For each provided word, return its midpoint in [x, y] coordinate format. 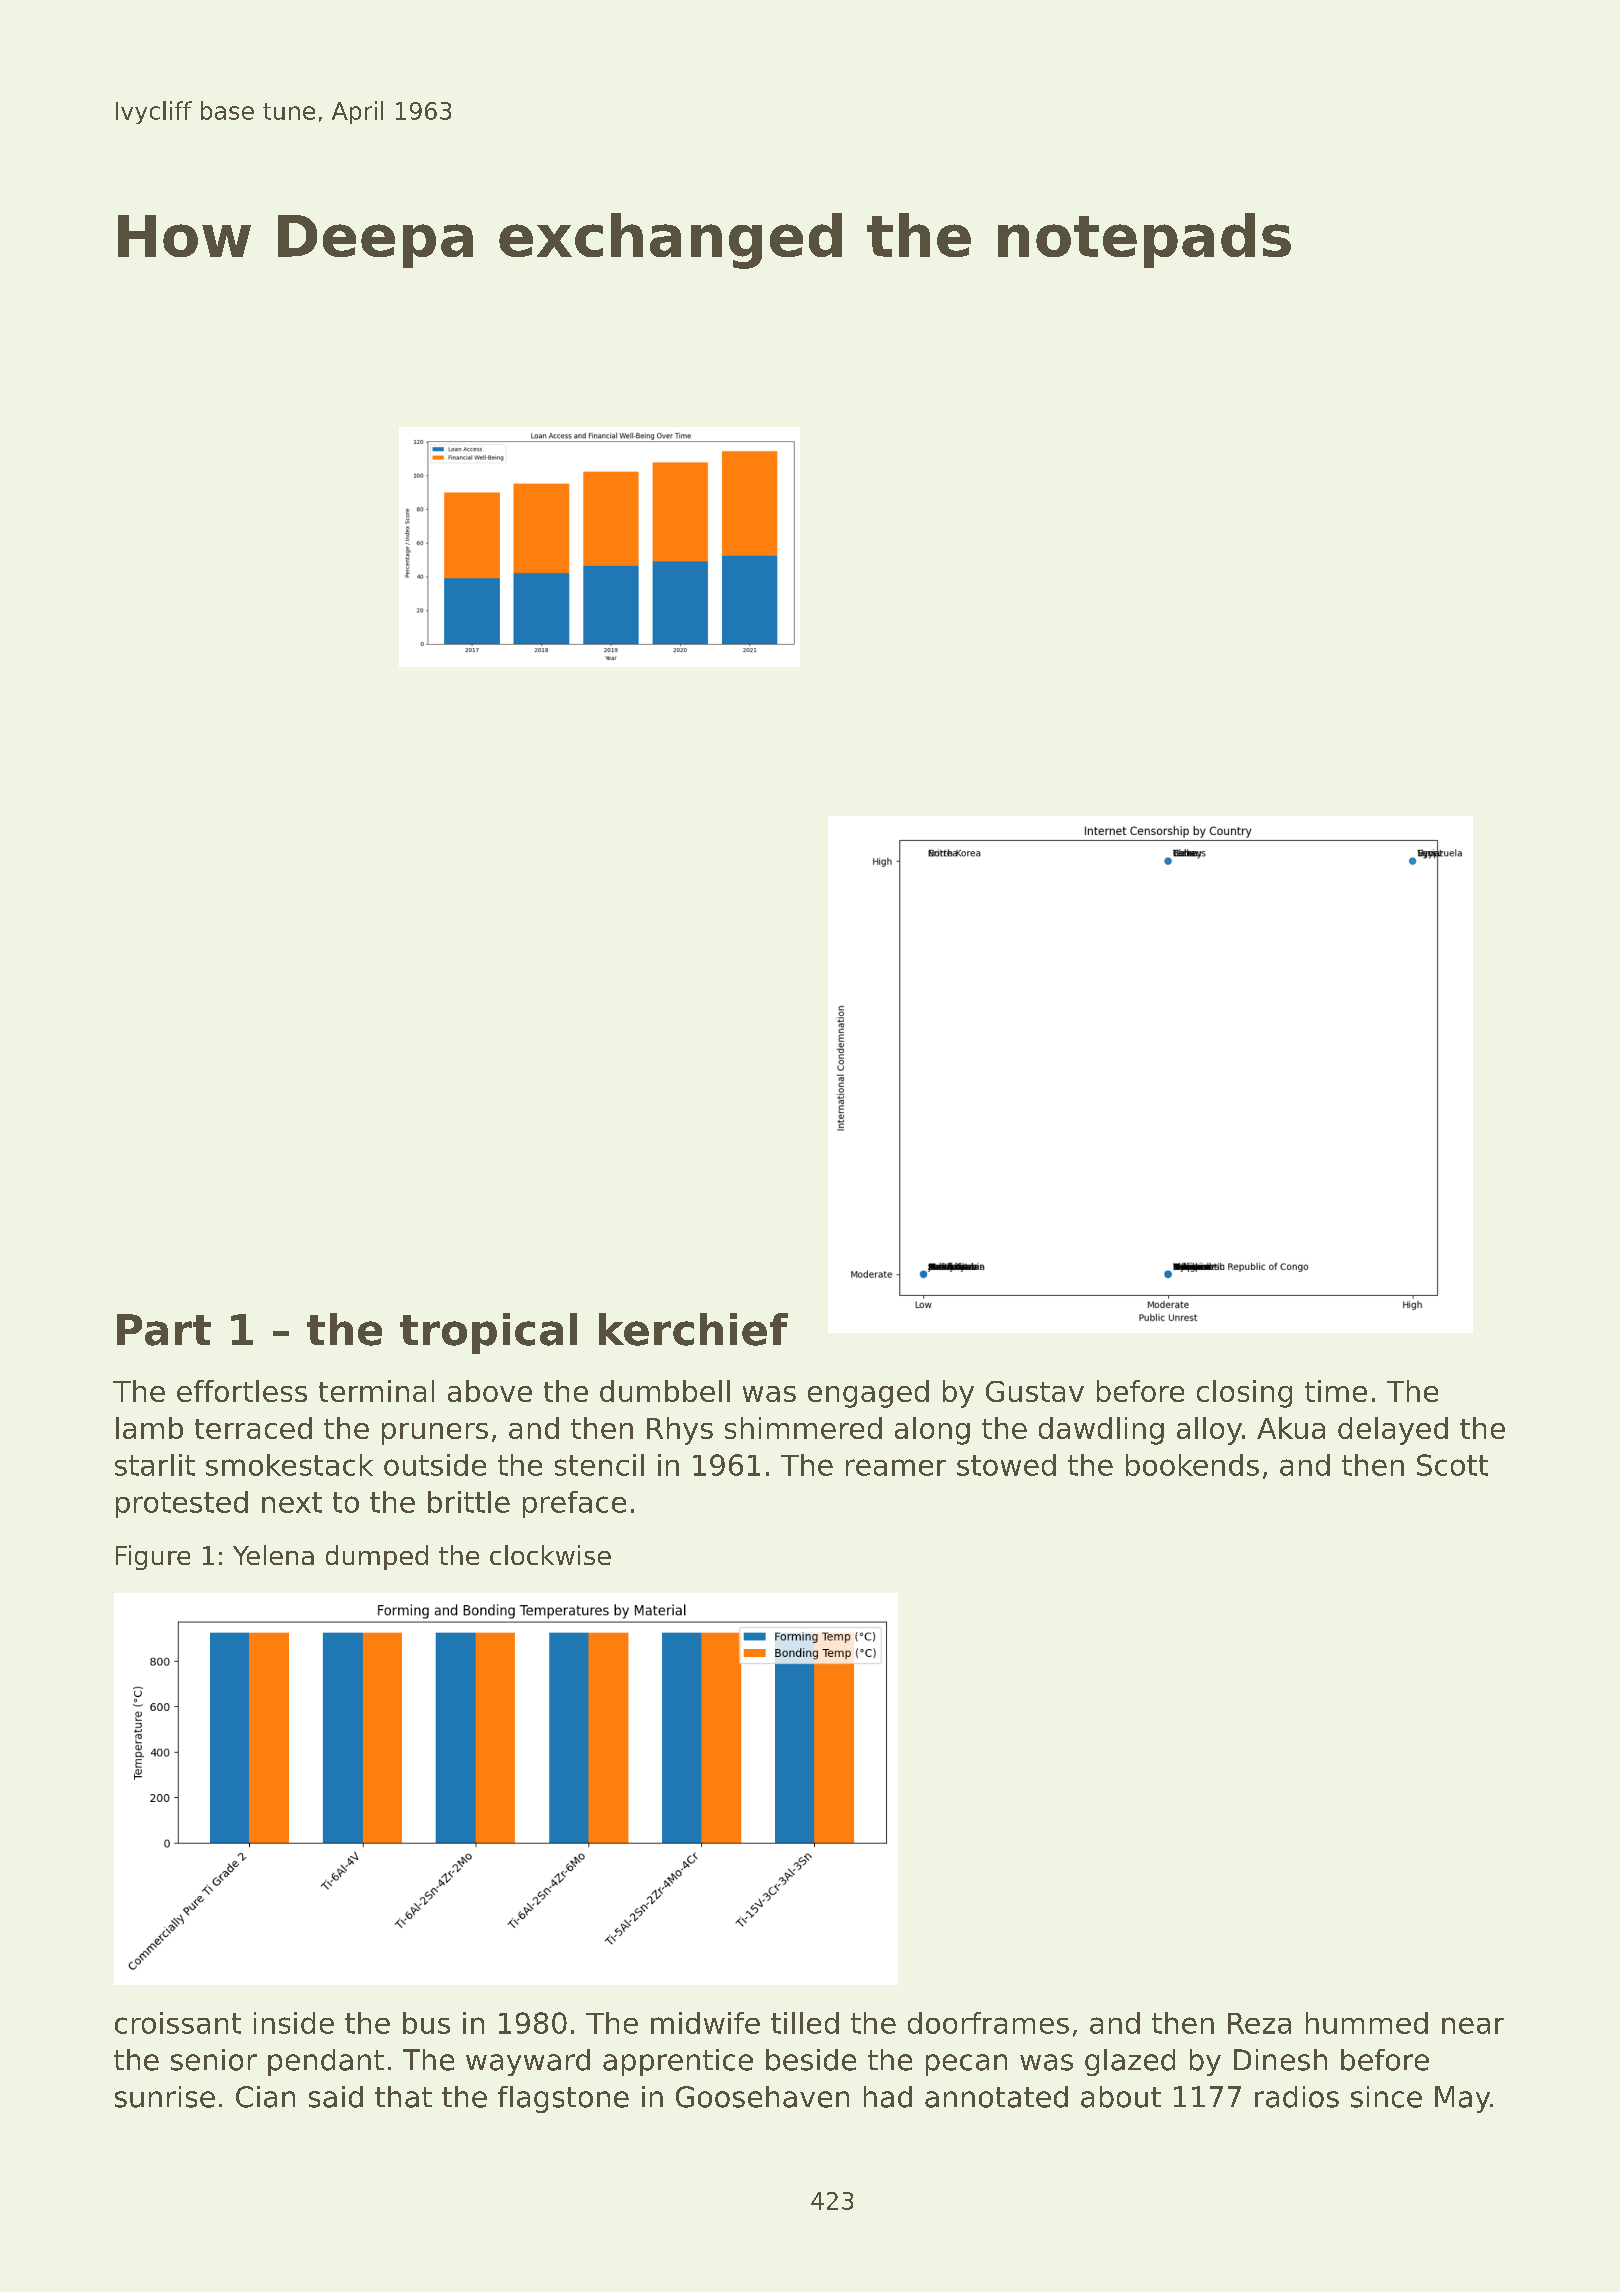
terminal [376, 1391]
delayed [1393, 1431]
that [403, 2097]
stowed [1006, 1465]
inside [294, 2023]
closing [1244, 1394]
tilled [805, 2023]
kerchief [693, 1329]
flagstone [563, 2099]
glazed [1130, 2062]
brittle [469, 1502]
